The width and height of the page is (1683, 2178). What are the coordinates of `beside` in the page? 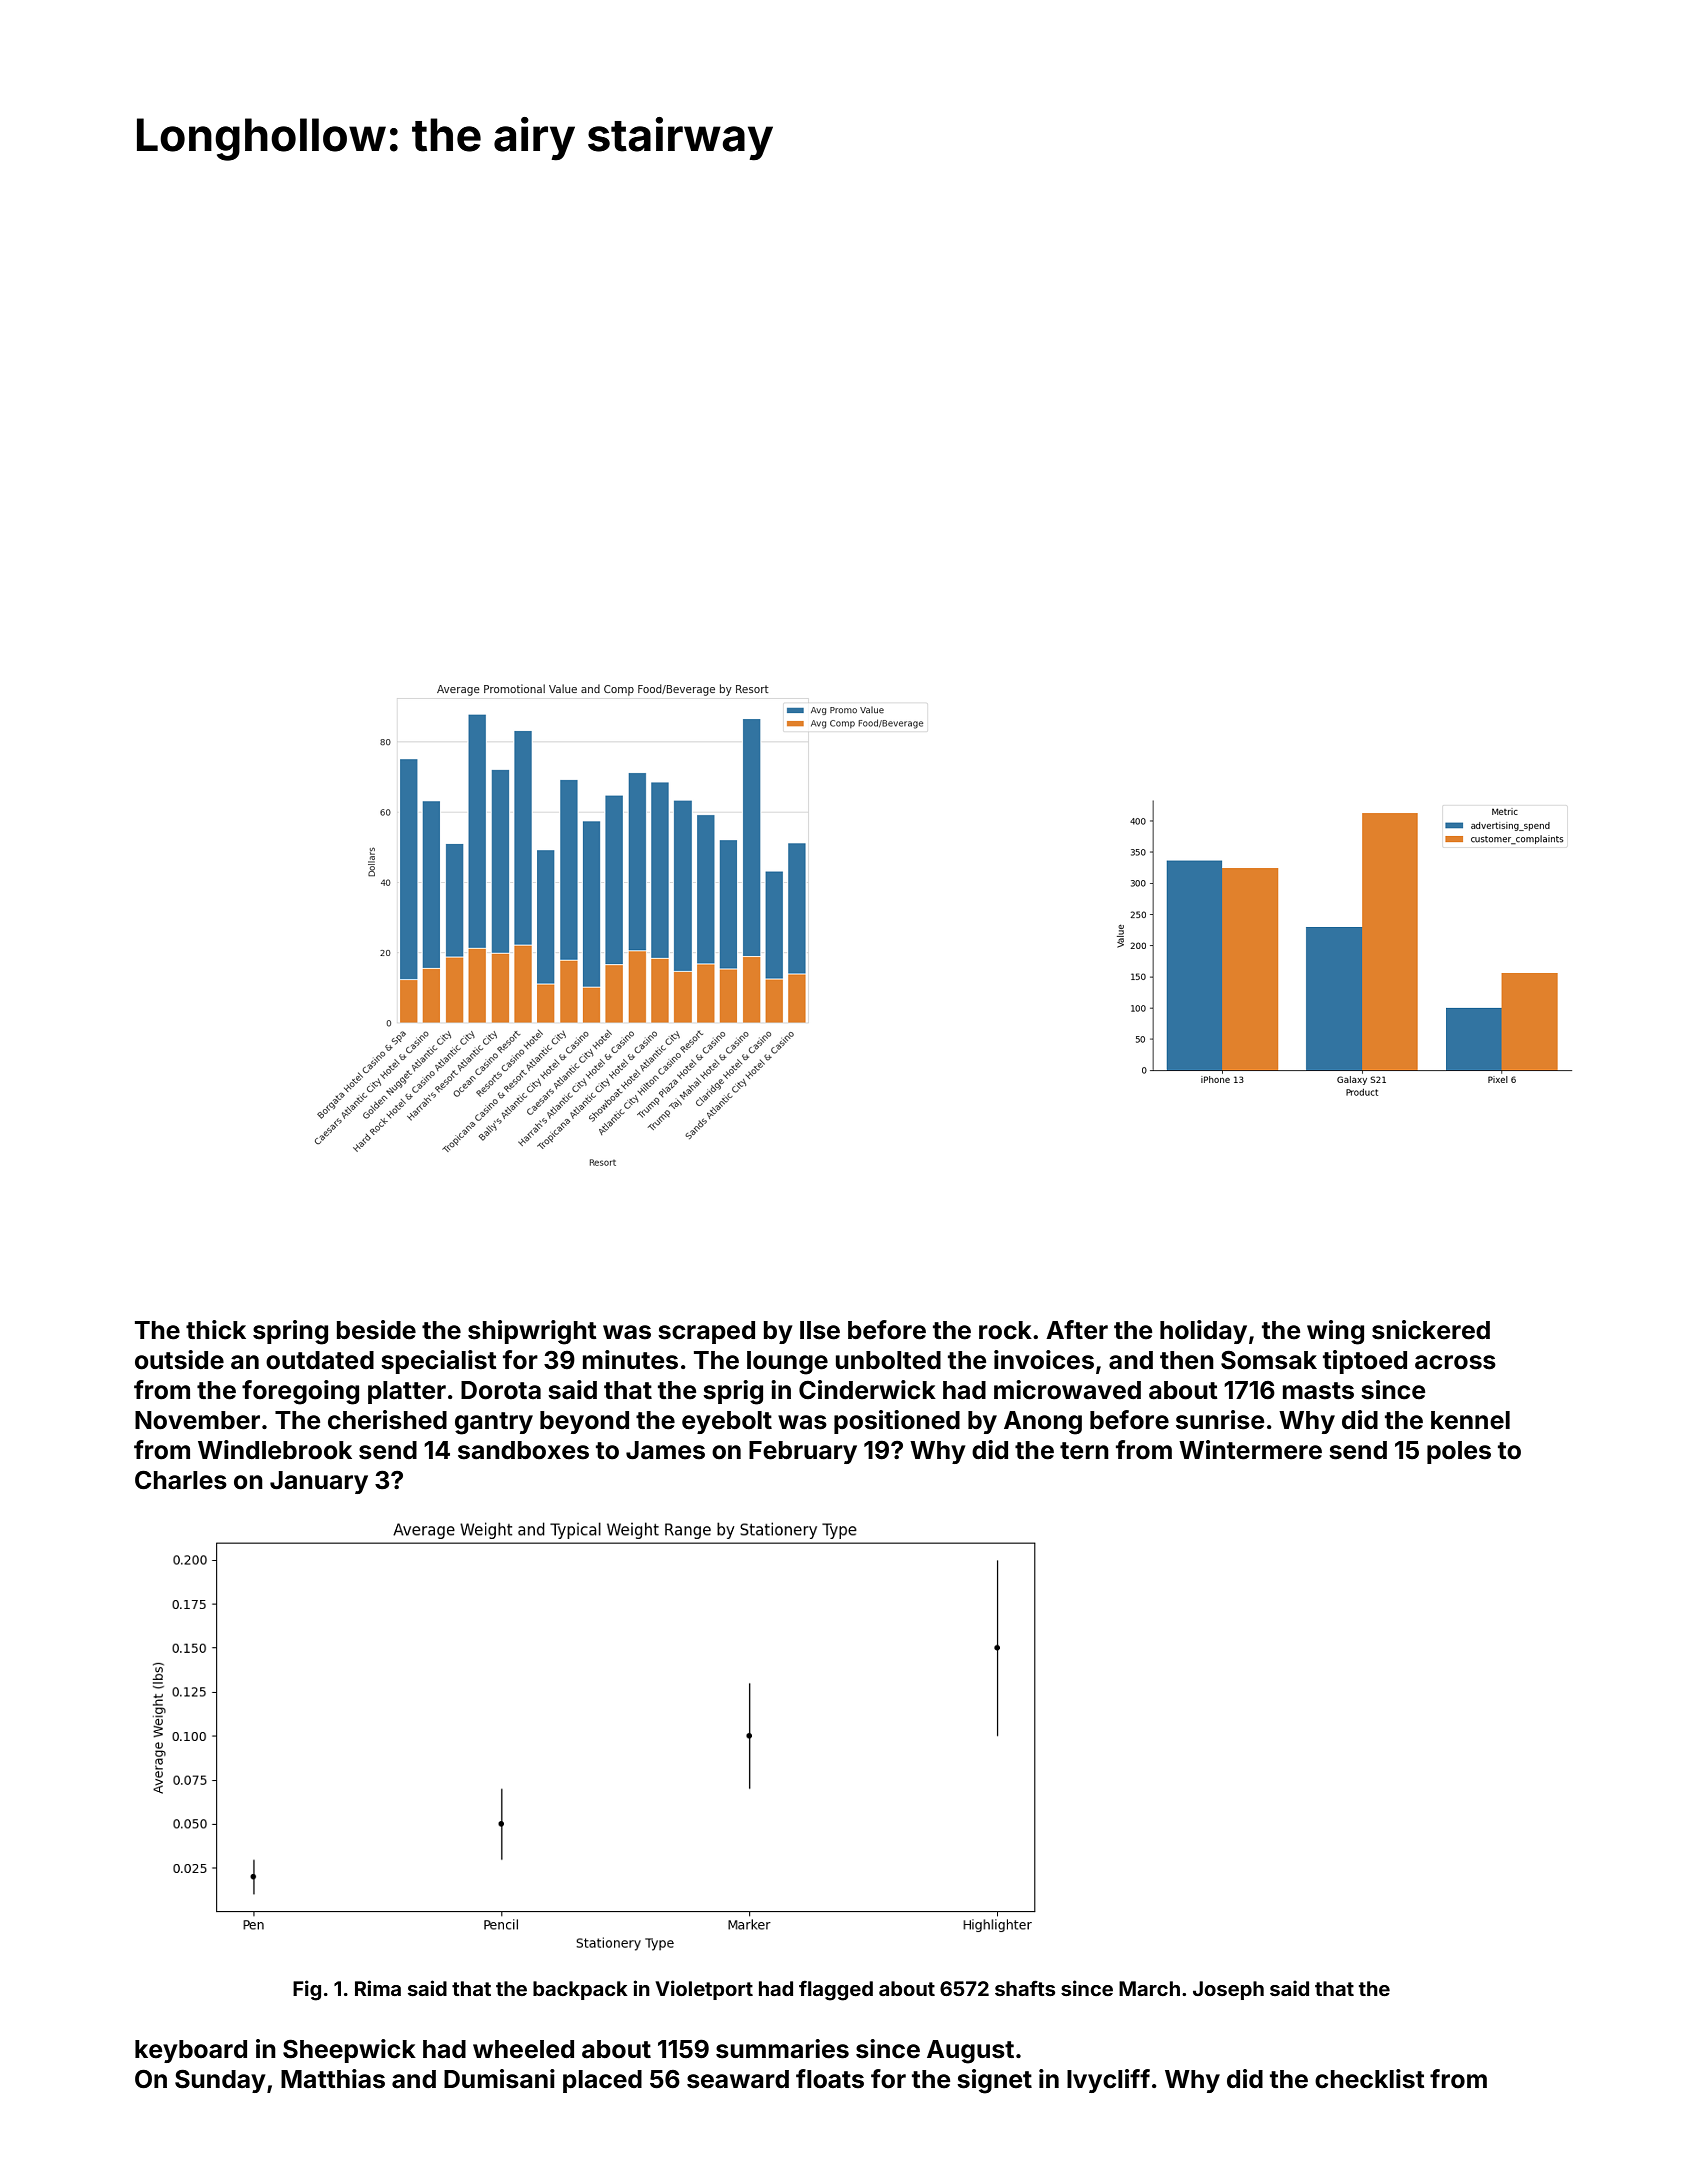 It's located at (376, 1330).
